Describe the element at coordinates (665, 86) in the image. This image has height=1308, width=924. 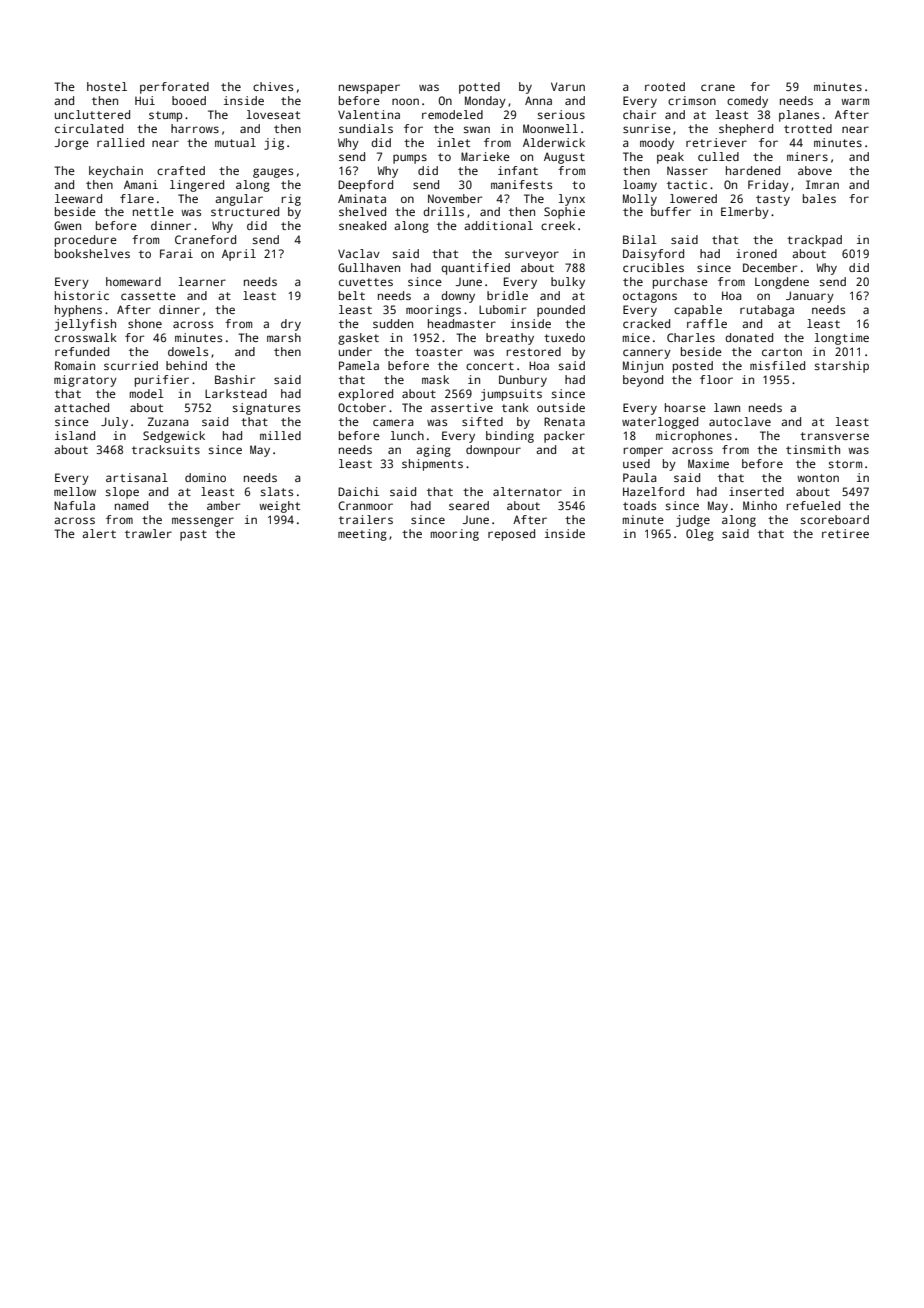
I see `rooted` at that location.
